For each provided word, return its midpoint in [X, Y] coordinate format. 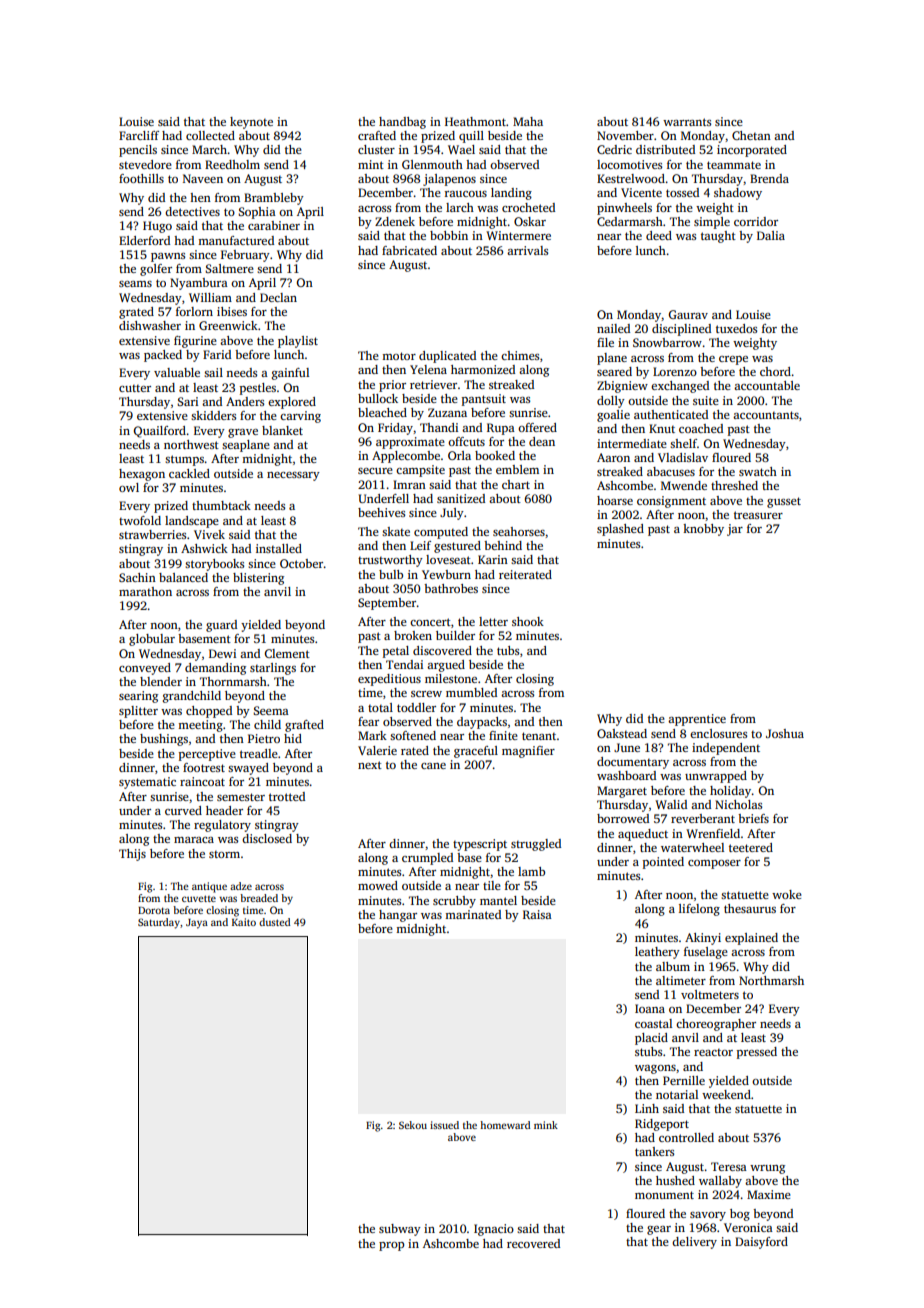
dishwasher [150, 325]
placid [651, 1039]
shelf [683, 443]
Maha [528, 121]
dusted [275, 922]
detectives [192, 211]
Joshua [785, 733]
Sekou [413, 1125]
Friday [395, 429]
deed [659, 235]
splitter [138, 712]
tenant [539, 736]
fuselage [706, 953]
